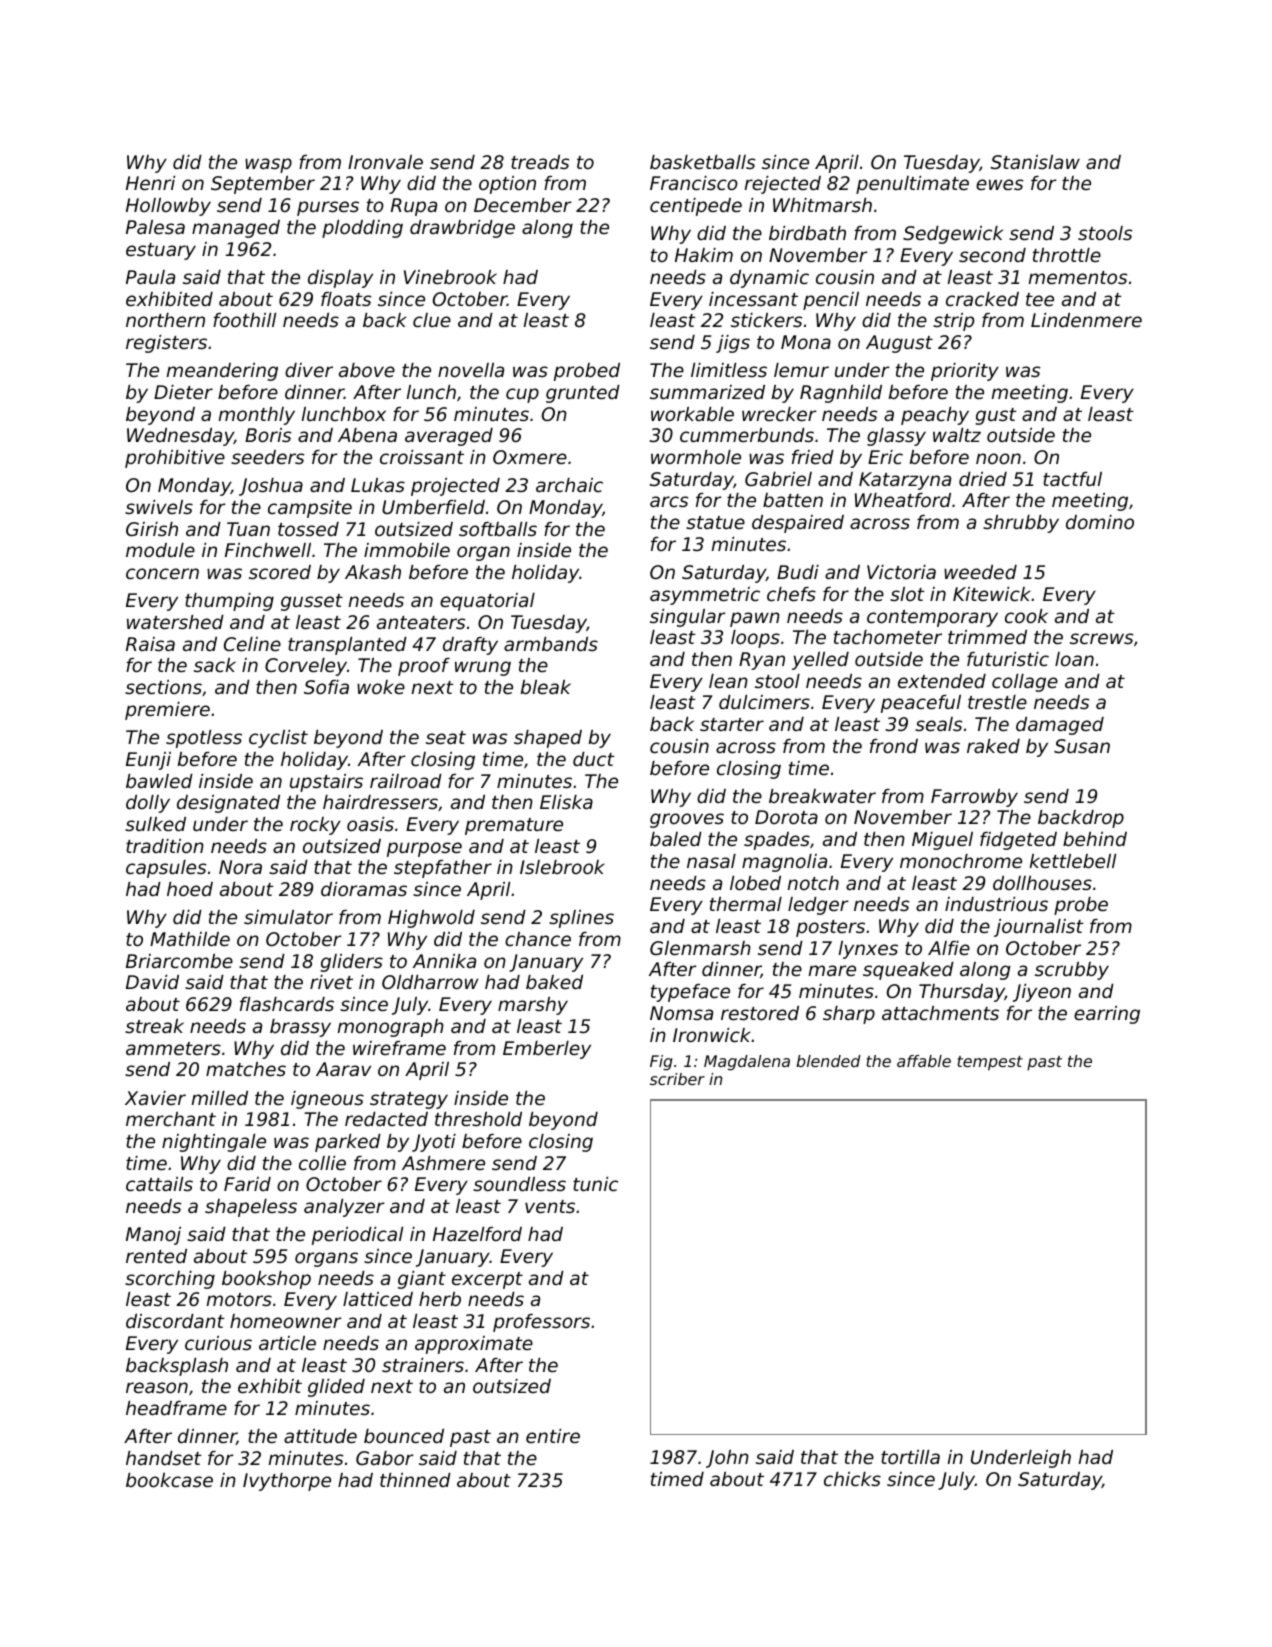 This screenshot has height=1647, width=1272. Describe the element at coordinates (961, 861) in the screenshot. I see `monochrome` at that location.
